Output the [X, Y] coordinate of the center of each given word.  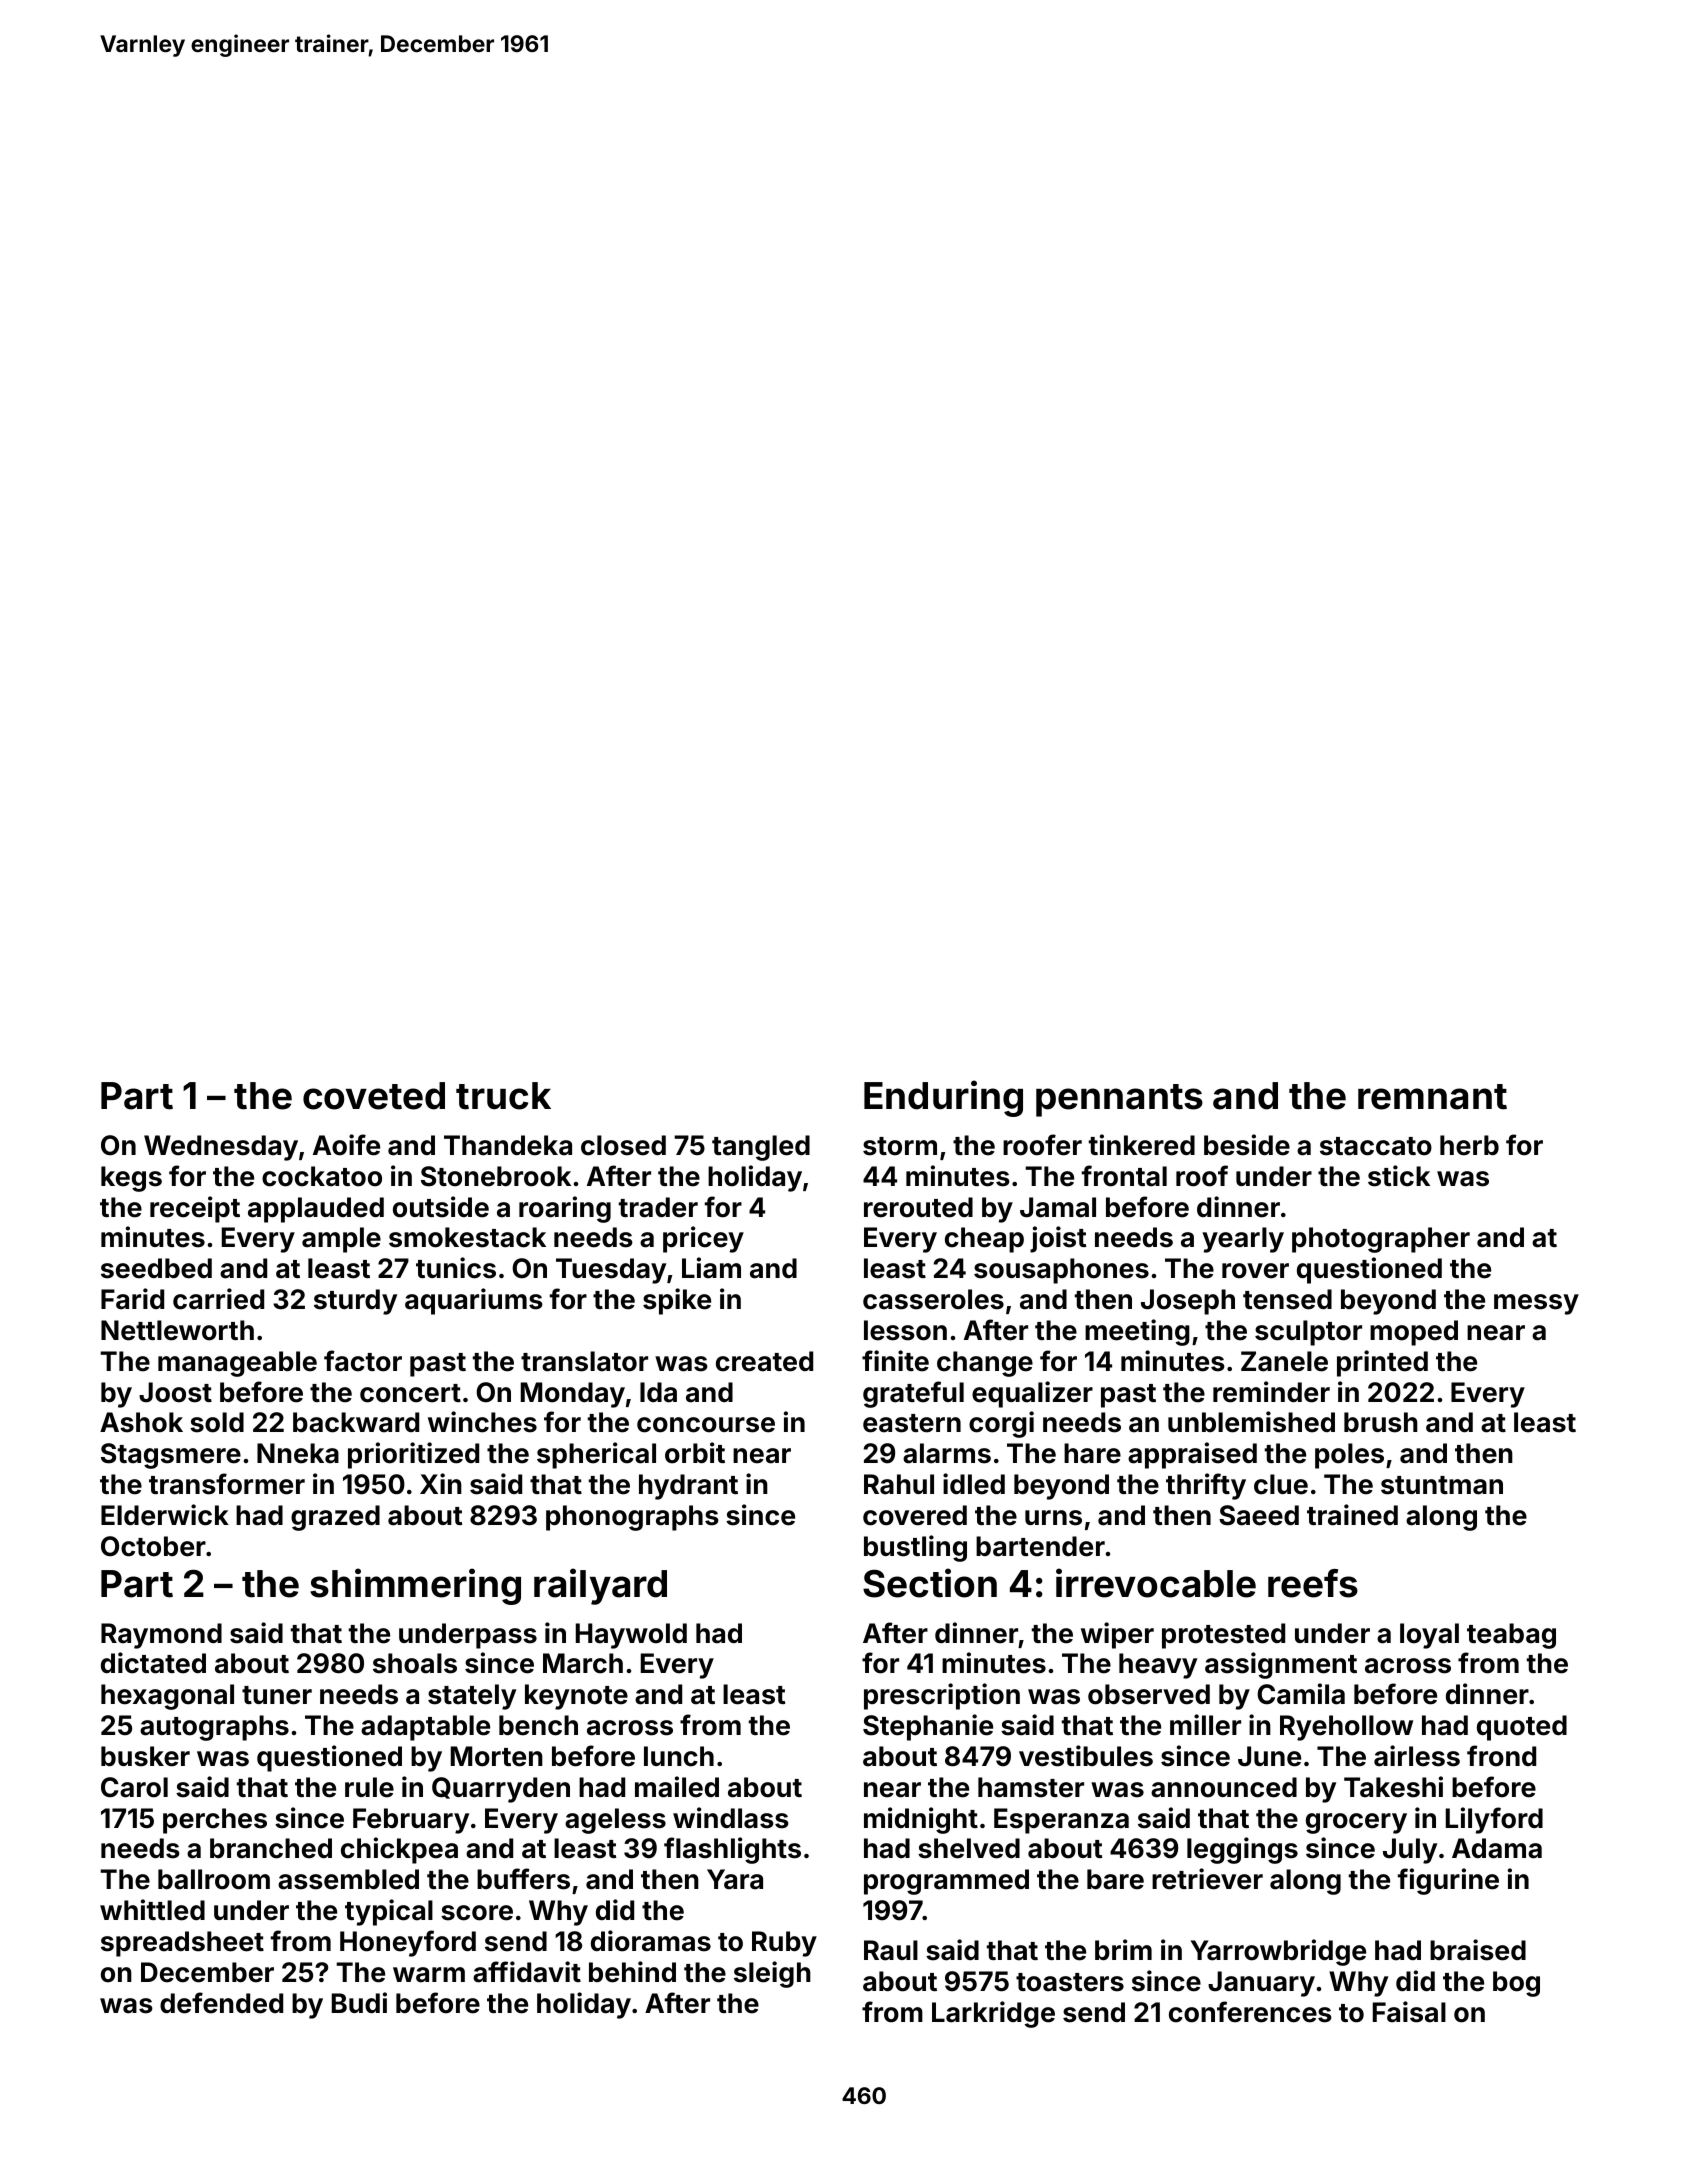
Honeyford [408, 1943]
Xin [441, 1483]
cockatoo [322, 1176]
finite [895, 1361]
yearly [1243, 1240]
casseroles [933, 1299]
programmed [946, 1882]
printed [1382, 1363]
